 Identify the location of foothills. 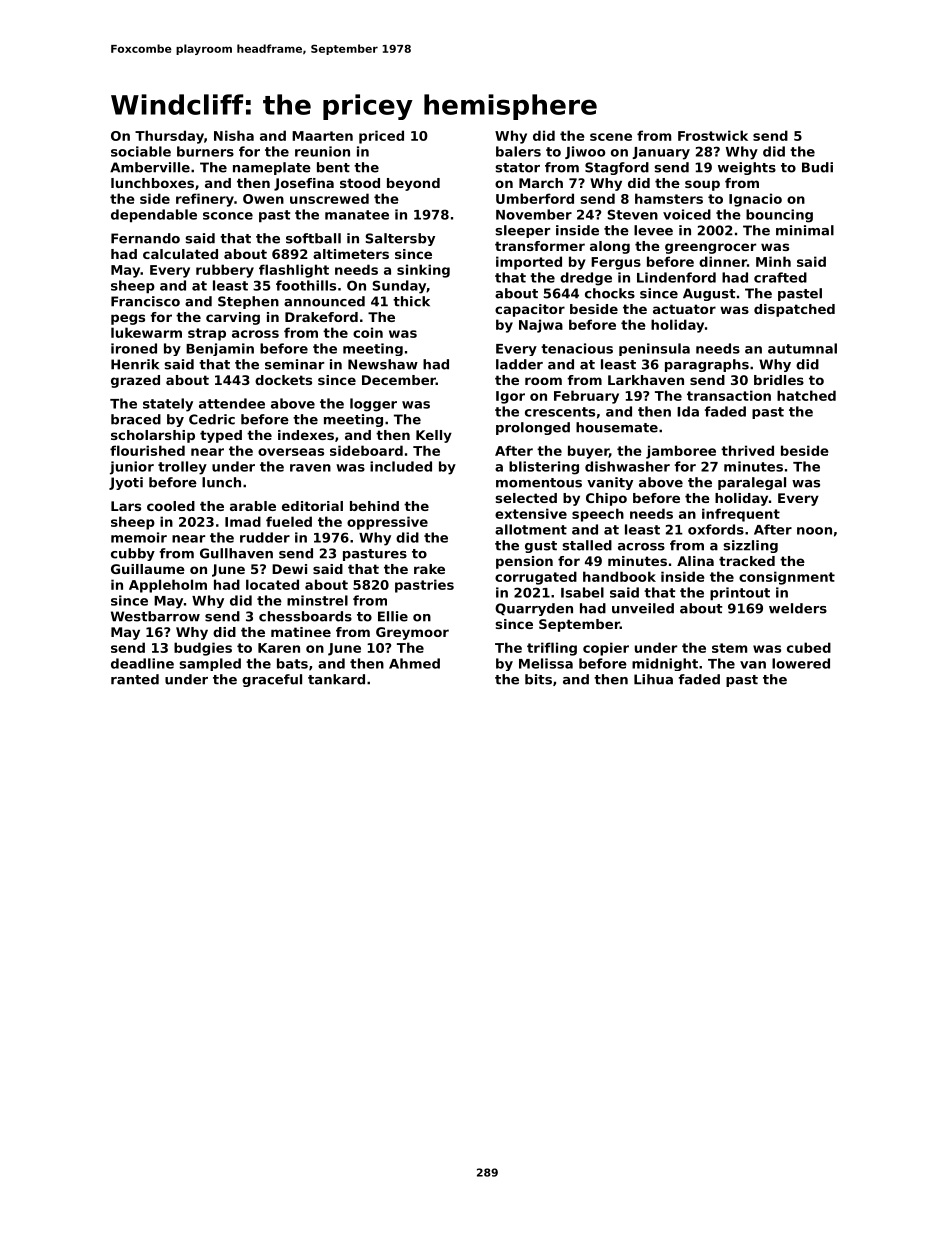
(306, 285).
